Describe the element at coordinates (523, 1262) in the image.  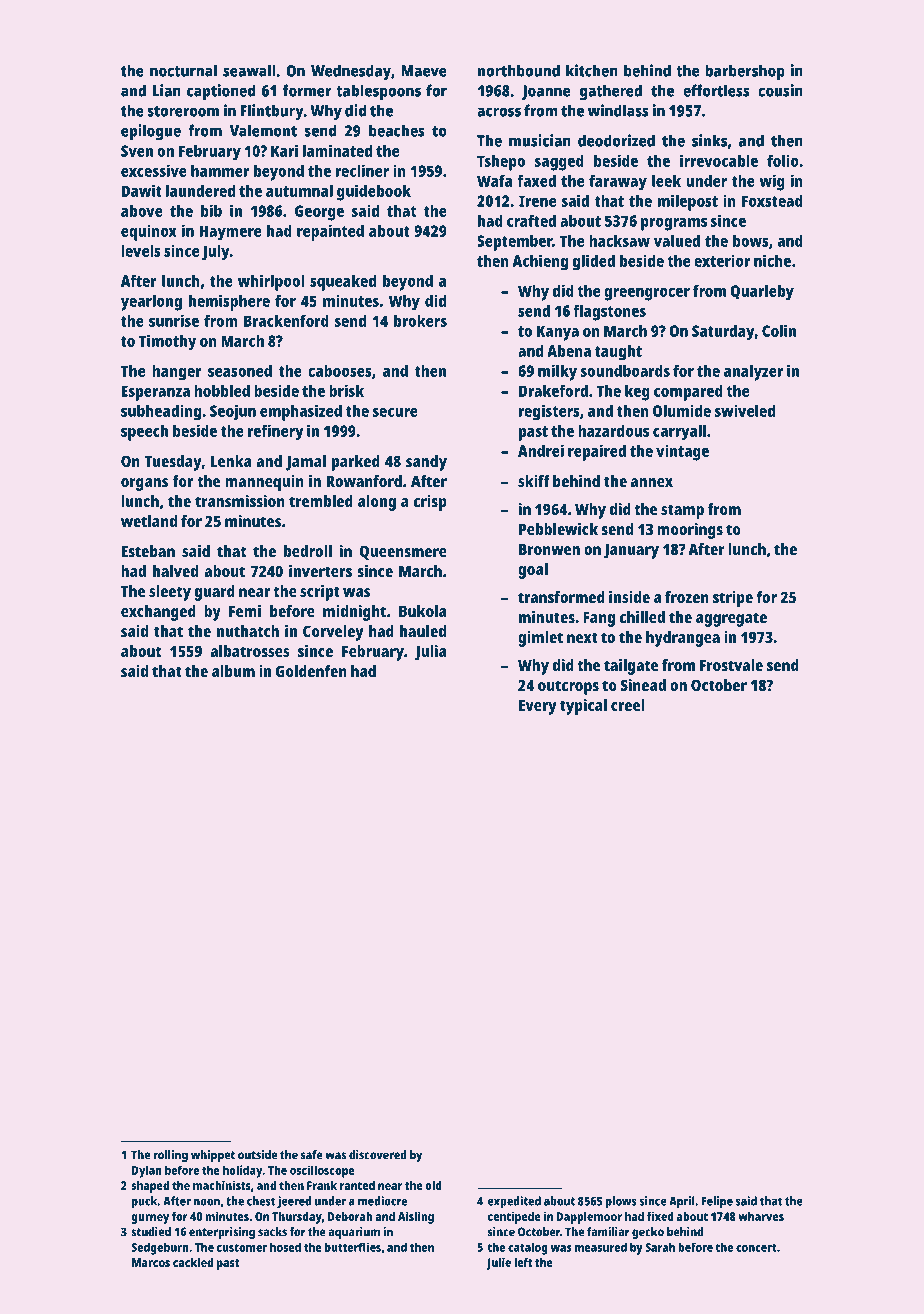
I see `left` at that location.
